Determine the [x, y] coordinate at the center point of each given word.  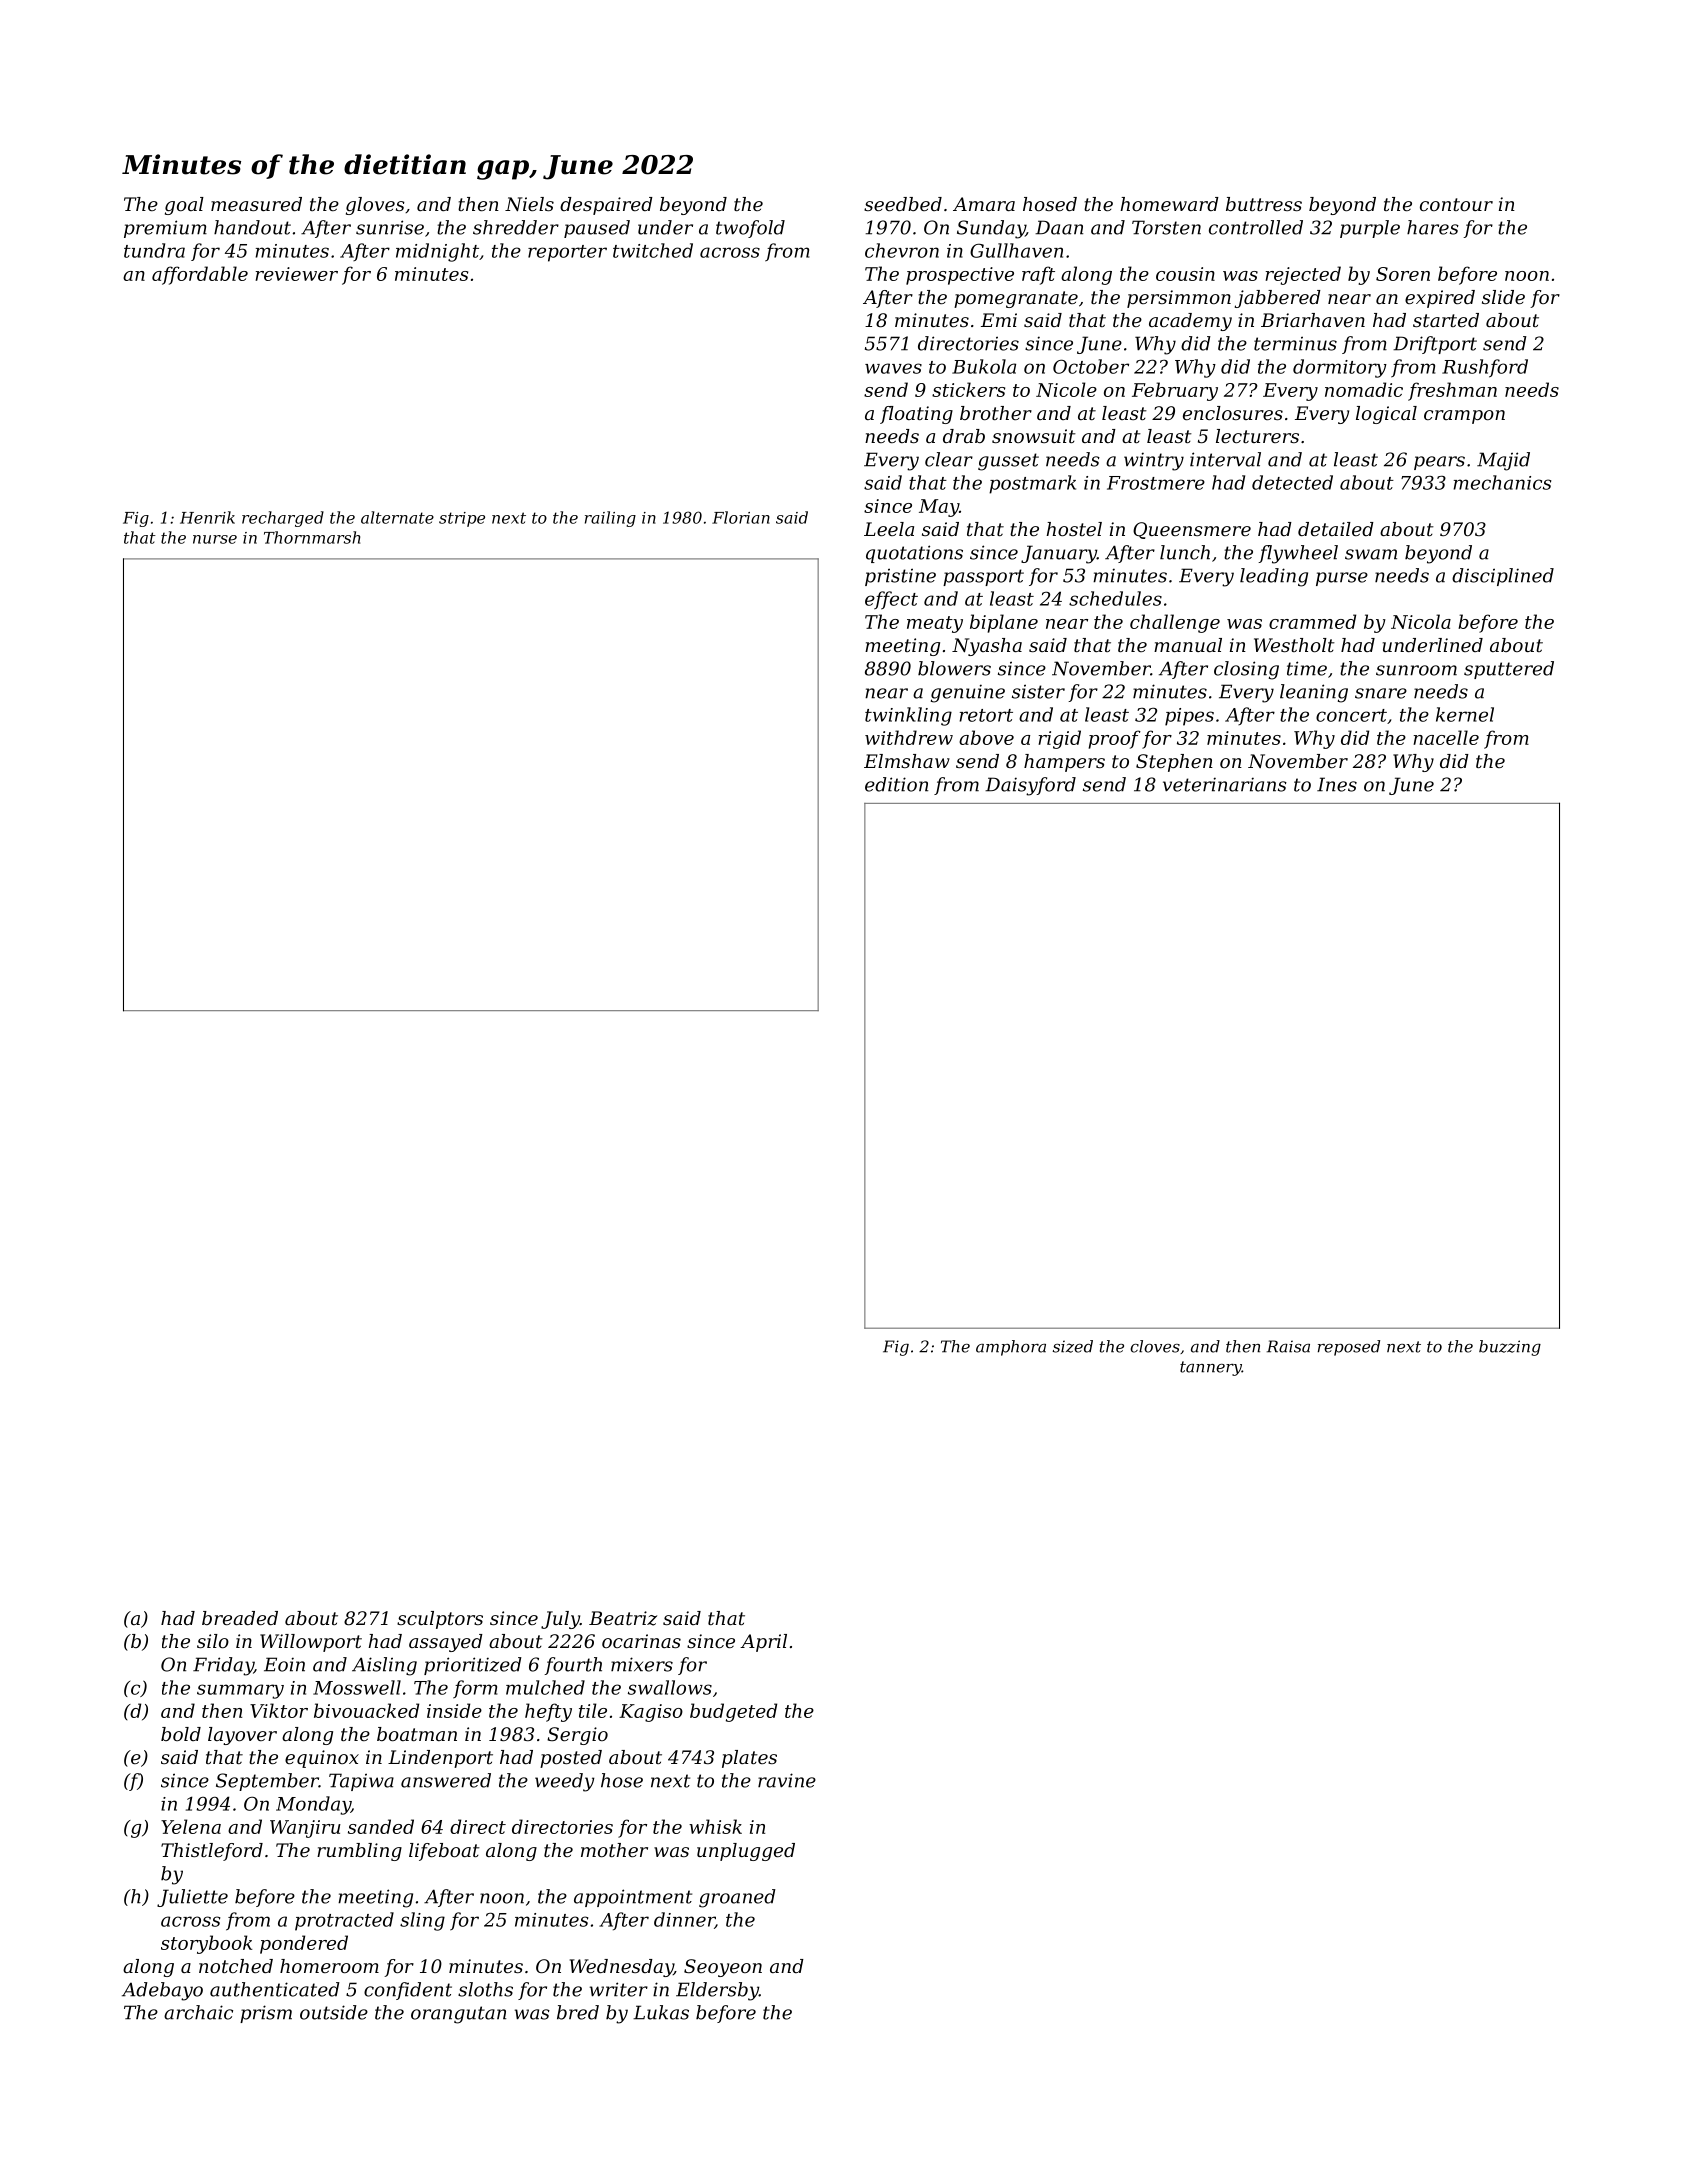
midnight [437, 252]
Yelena [191, 1826]
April [763, 1643]
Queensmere [1192, 530]
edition [896, 784]
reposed [1349, 1348]
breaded [240, 1618]
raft [1038, 275]
